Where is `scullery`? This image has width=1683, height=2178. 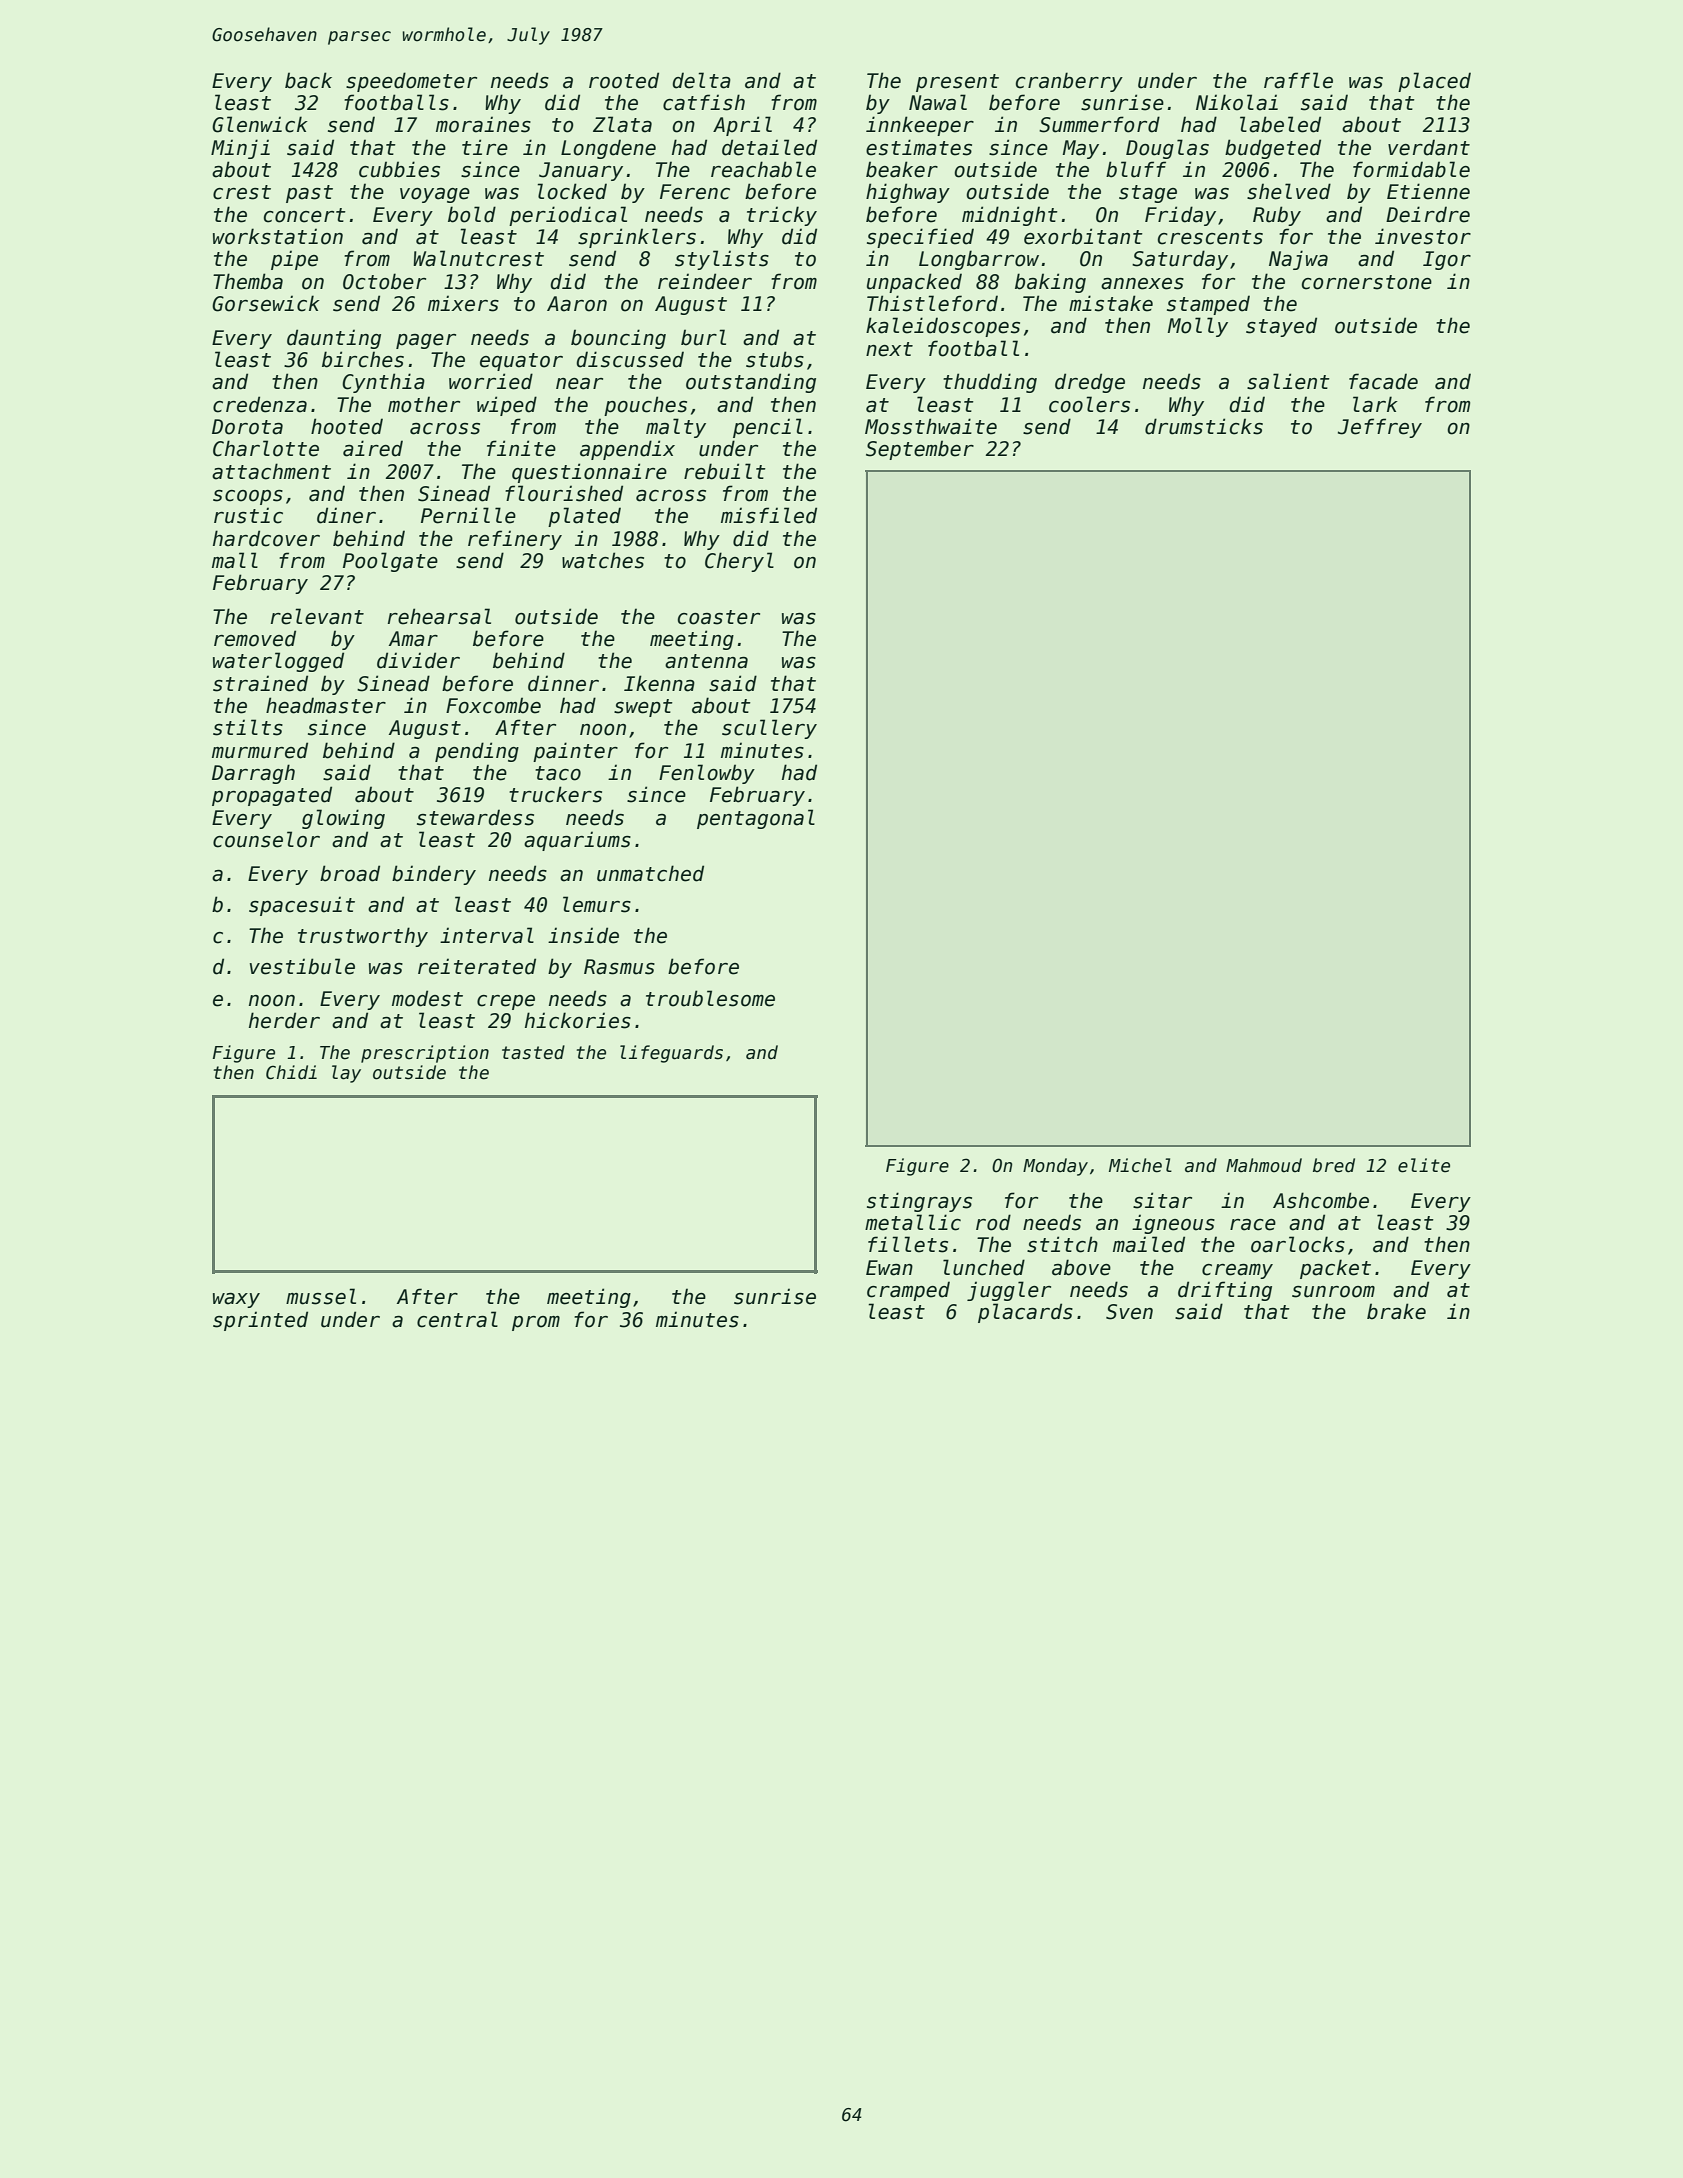 scullery is located at coordinates (769, 729).
